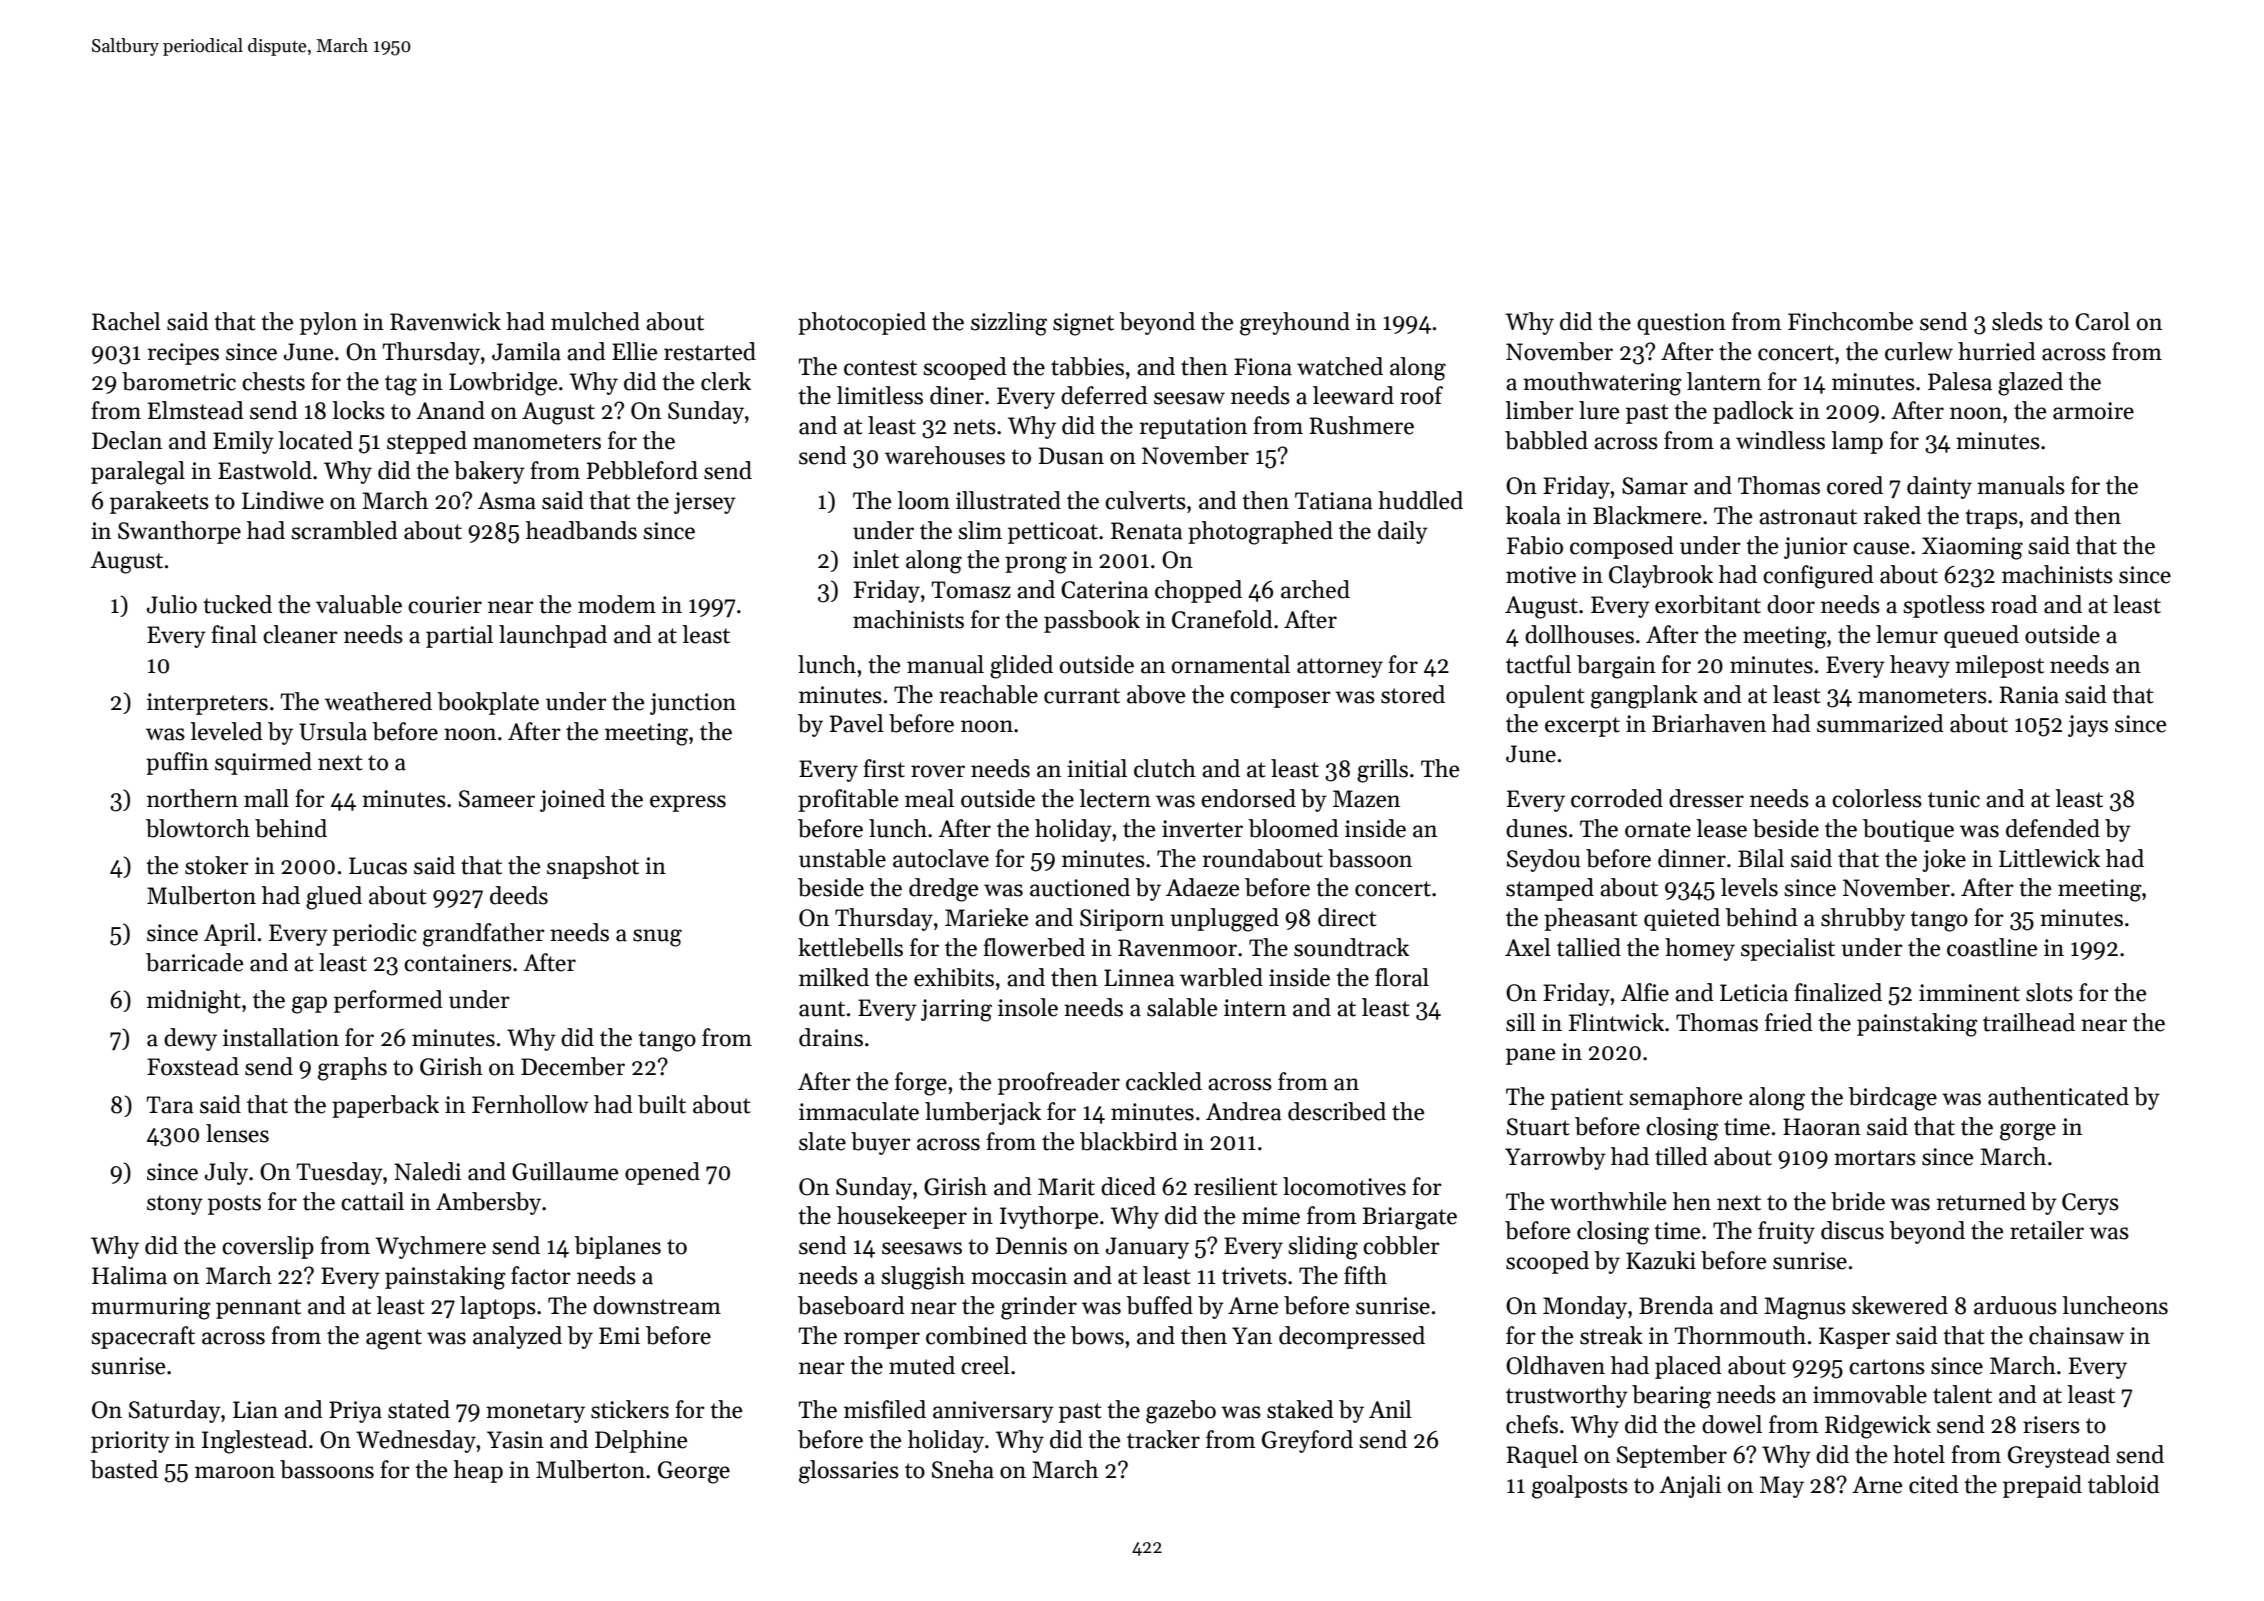 Image resolution: width=2264 pixels, height=1601 pixels. What do you see at coordinates (535, 1413) in the screenshot?
I see `monetary` at bounding box center [535, 1413].
